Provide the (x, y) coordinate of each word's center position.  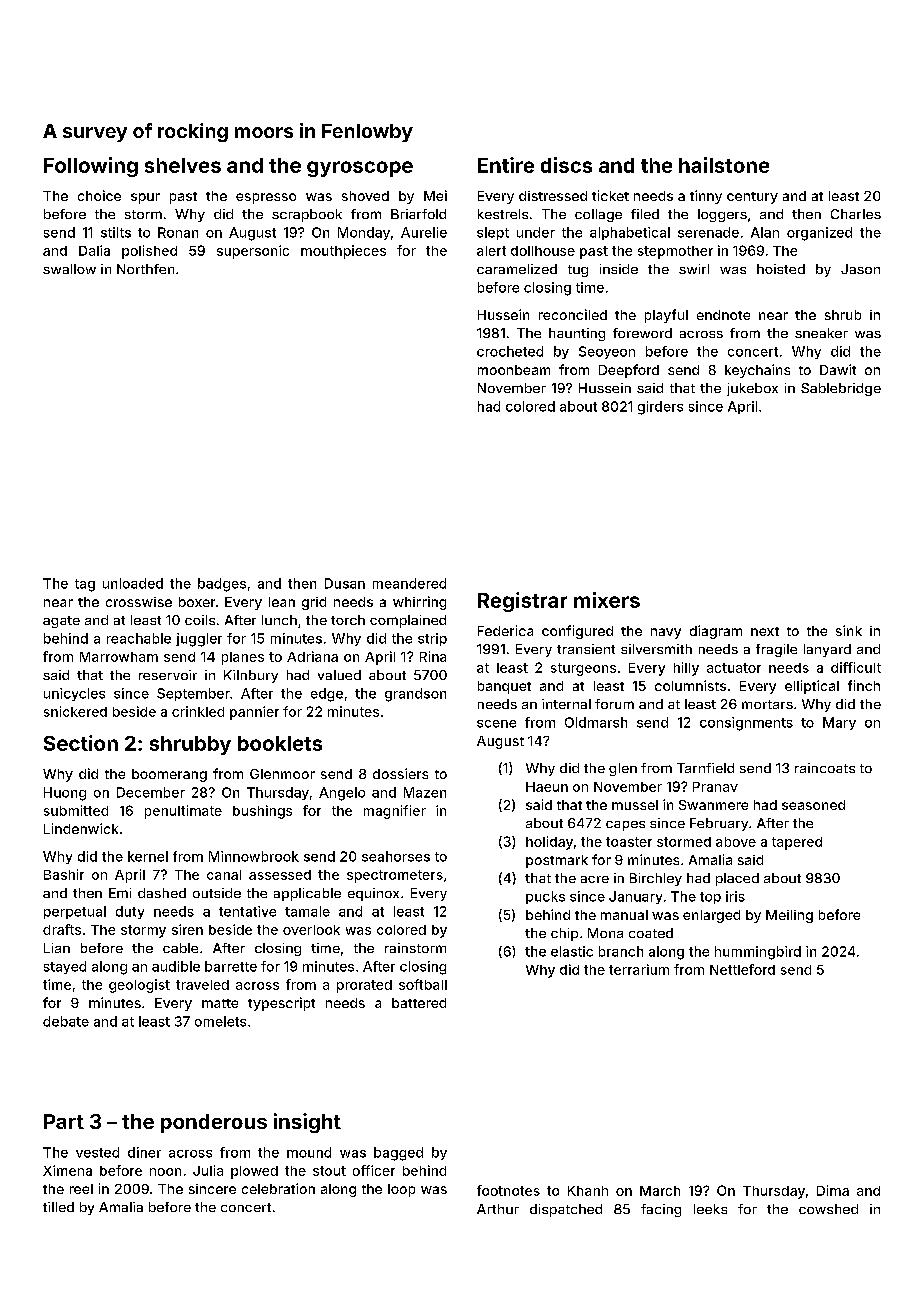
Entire (506, 165)
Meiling (789, 916)
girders (660, 408)
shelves (183, 165)
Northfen (145, 269)
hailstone (724, 165)
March (660, 1191)
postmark (557, 861)
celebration (278, 1188)
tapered (797, 843)
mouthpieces (343, 252)
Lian (57, 948)
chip (564, 934)
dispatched (566, 1210)
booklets (280, 743)
